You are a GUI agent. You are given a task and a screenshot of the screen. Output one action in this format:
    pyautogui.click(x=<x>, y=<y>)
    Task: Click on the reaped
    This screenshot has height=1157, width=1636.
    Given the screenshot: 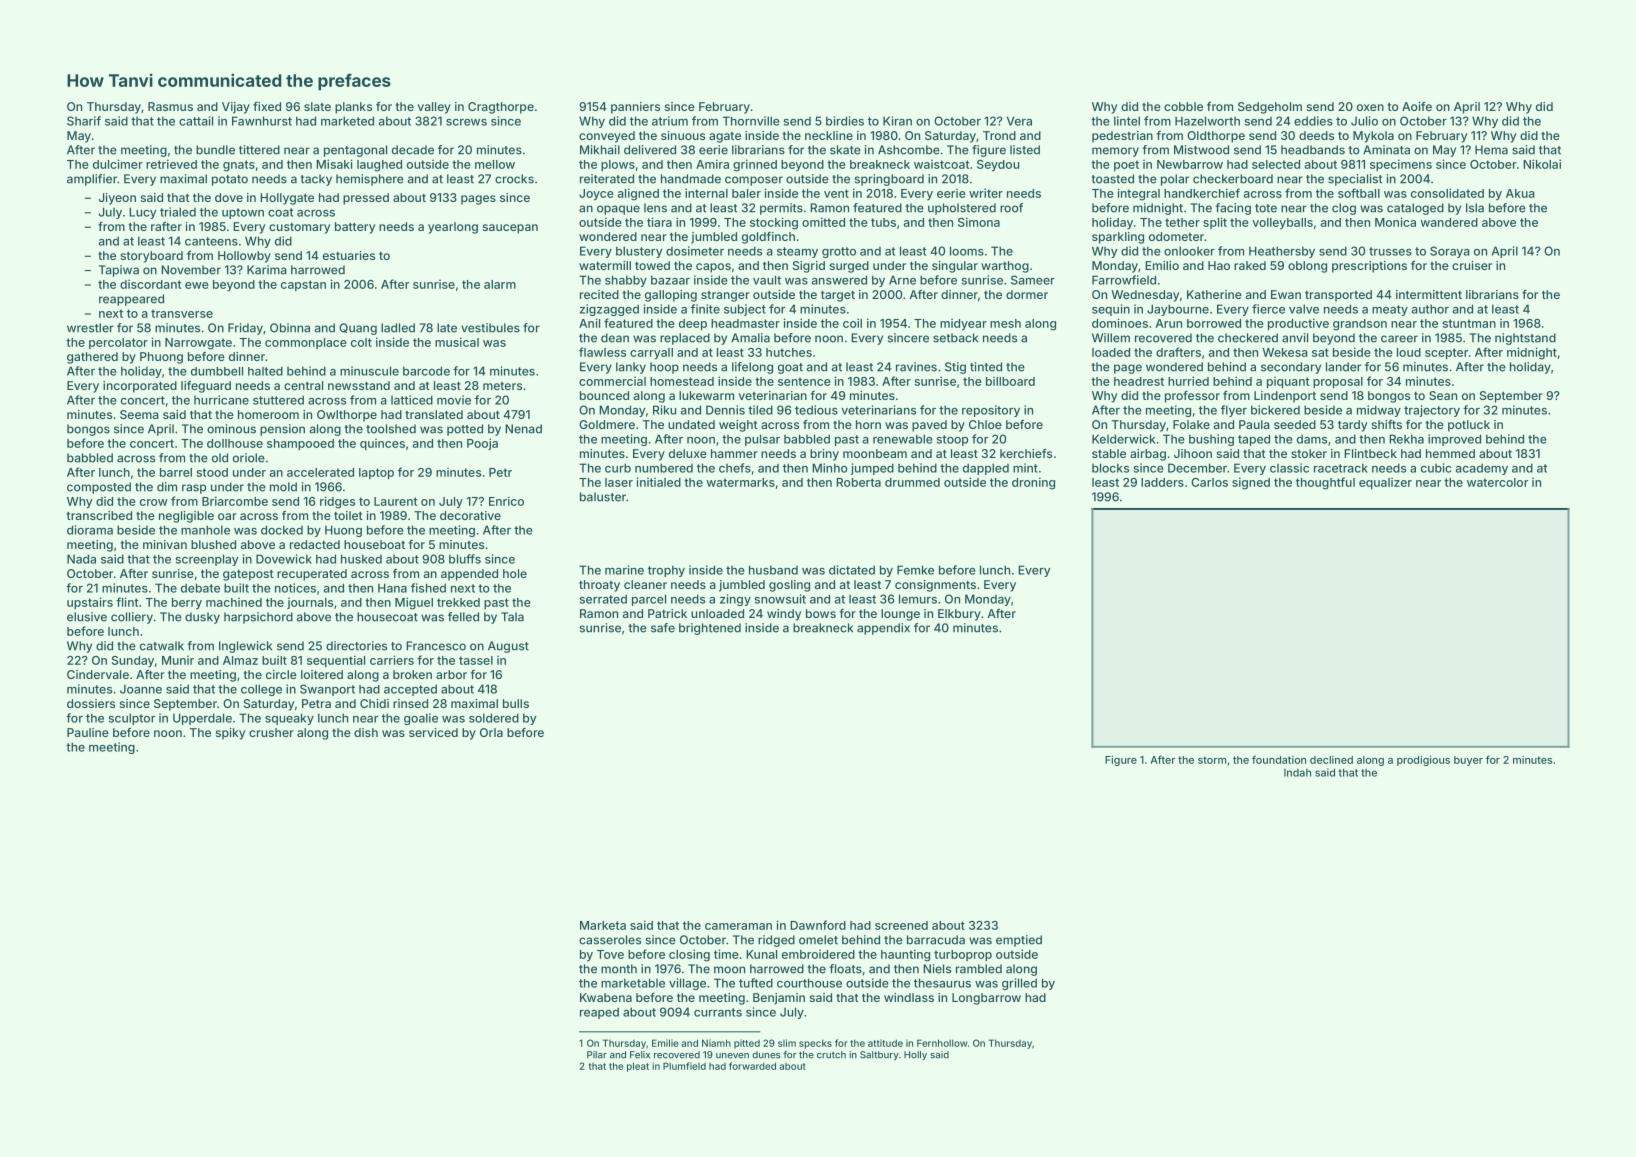 What is the action you would take?
    pyautogui.click(x=599, y=1013)
